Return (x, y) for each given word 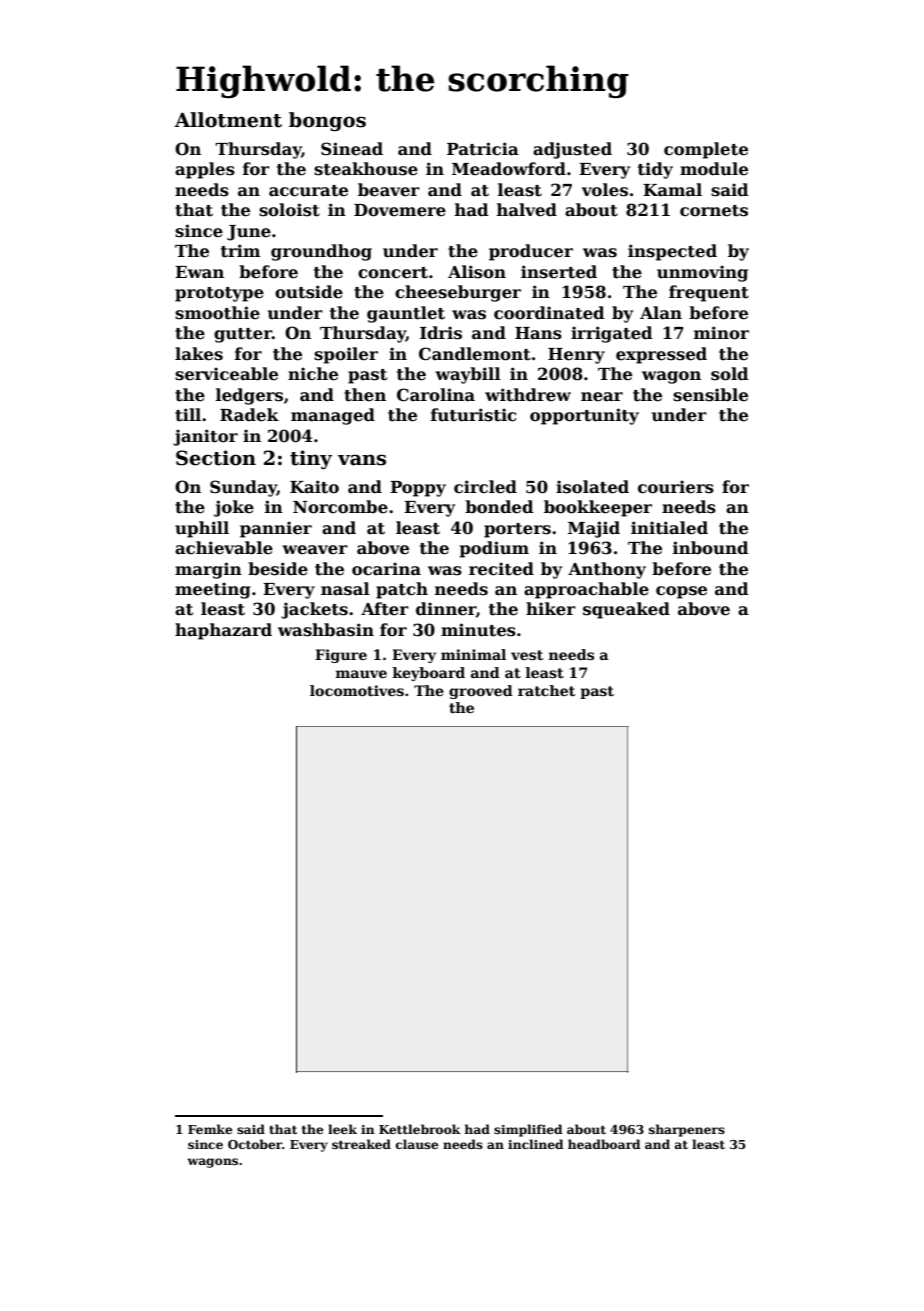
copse (681, 592)
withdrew (528, 395)
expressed (661, 355)
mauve (361, 674)
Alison (477, 272)
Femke (210, 1129)
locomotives (357, 690)
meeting (213, 590)
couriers (676, 487)
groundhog (321, 252)
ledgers (249, 396)
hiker (551, 609)
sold (730, 374)
